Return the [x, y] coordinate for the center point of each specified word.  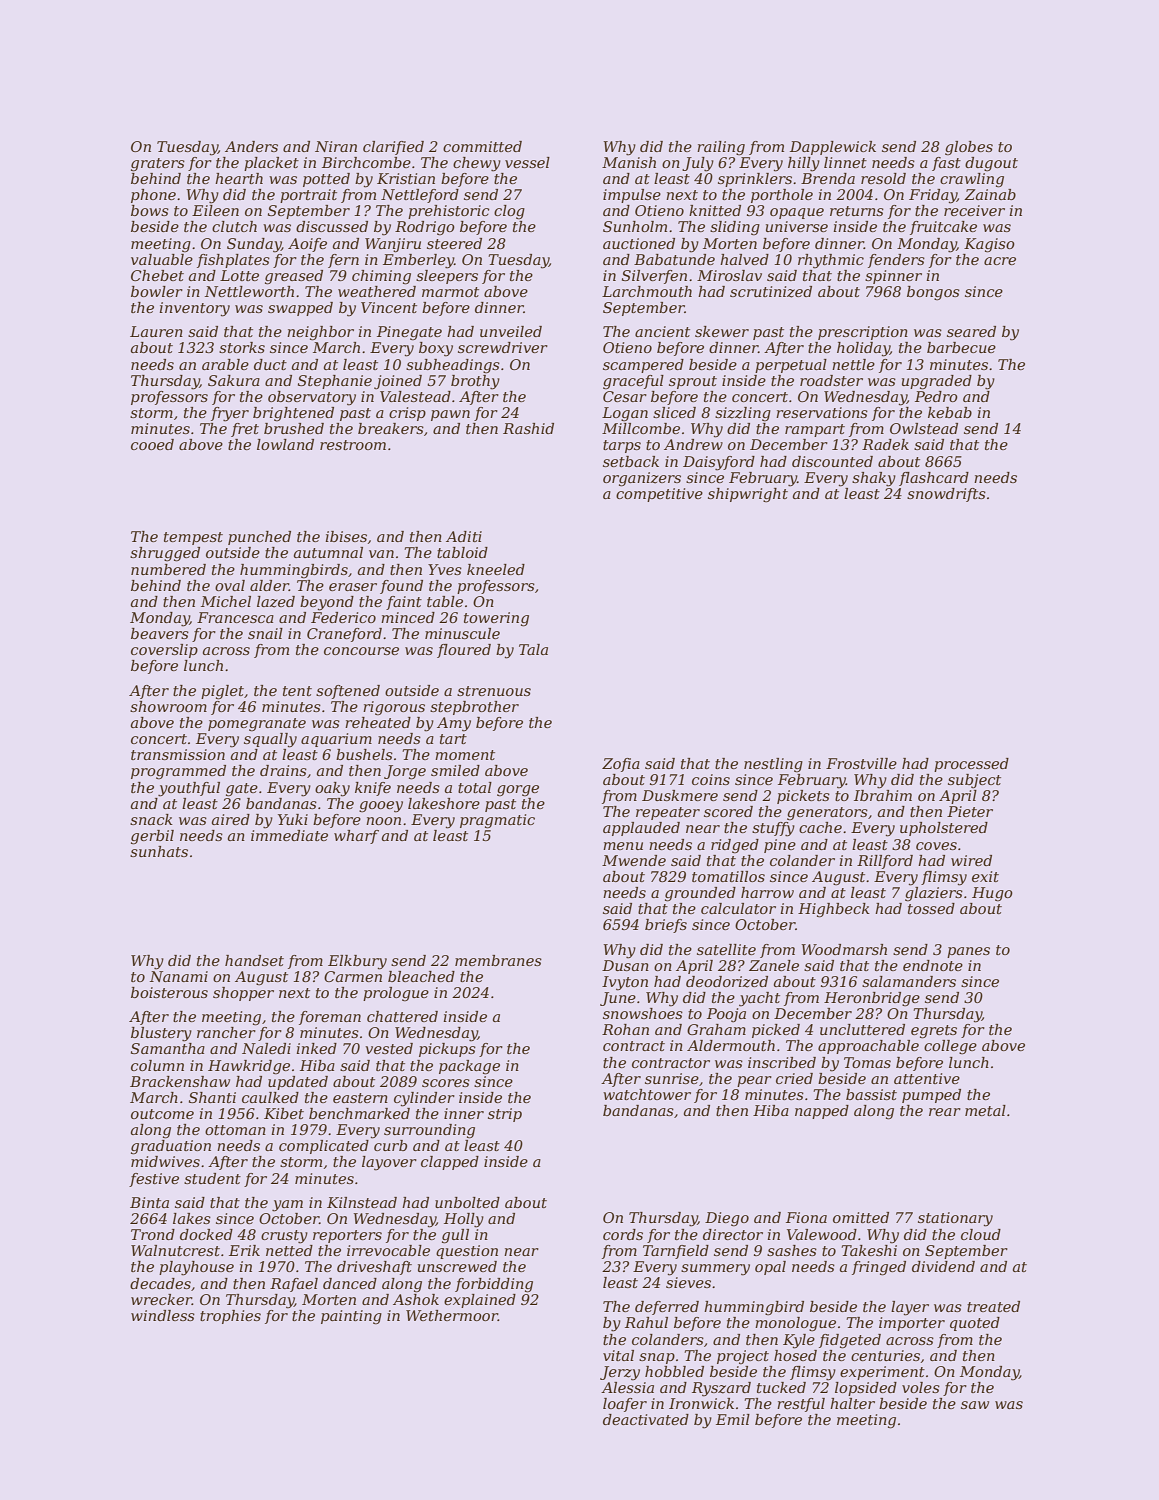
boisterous [169, 992]
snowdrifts [946, 495]
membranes [498, 960]
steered [454, 243]
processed [971, 765]
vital [618, 1355]
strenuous [494, 691]
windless [163, 1315]
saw [975, 1405]
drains [283, 770]
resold [883, 178]
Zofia [621, 765]
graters [158, 165]
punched [259, 538]
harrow [767, 892]
